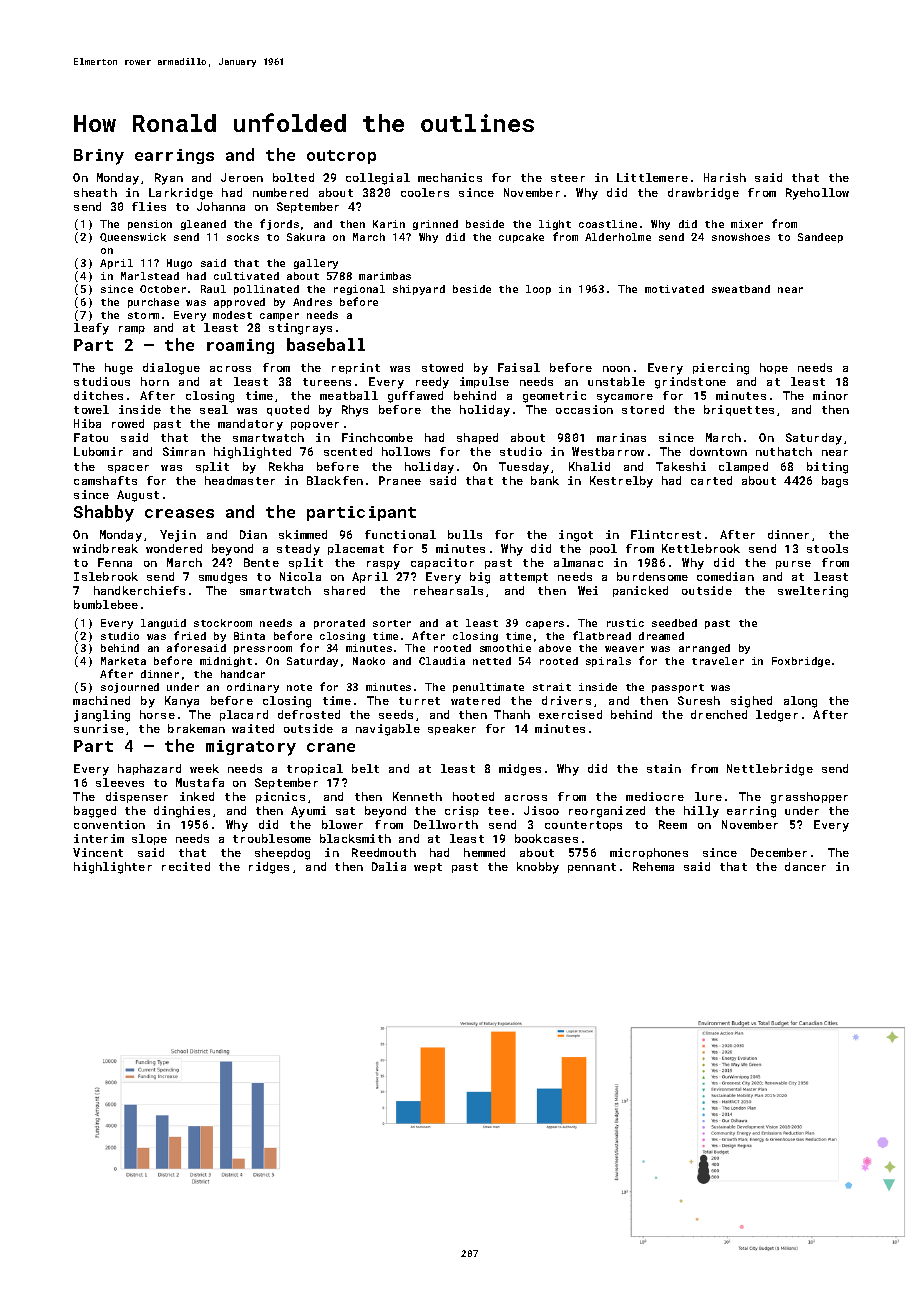 The height and width of the image is (1308, 924). What do you see at coordinates (299, 687) in the image?
I see `note` at bounding box center [299, 687].
